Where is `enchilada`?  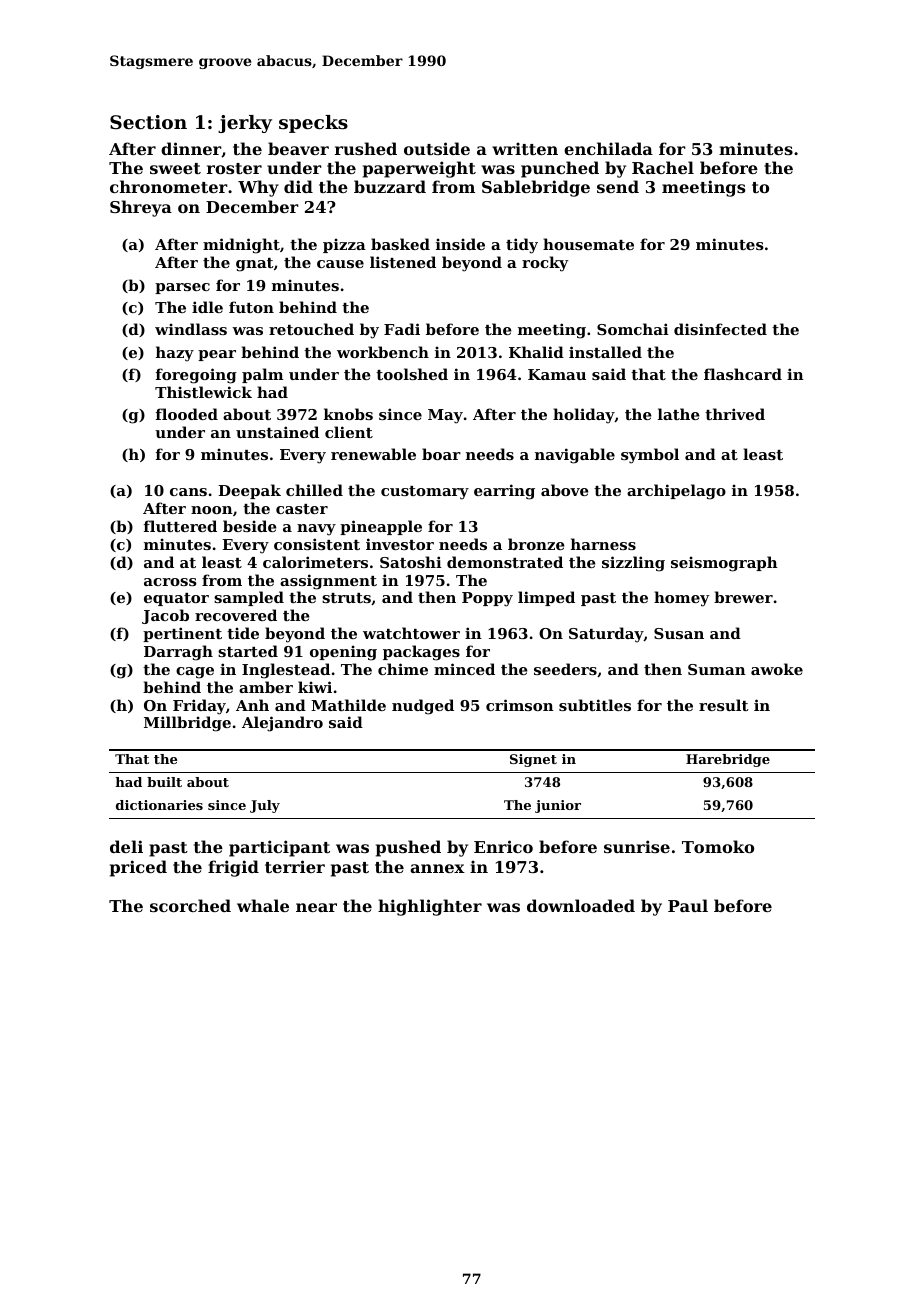 enchilada is located at coordinates (608, 148).
